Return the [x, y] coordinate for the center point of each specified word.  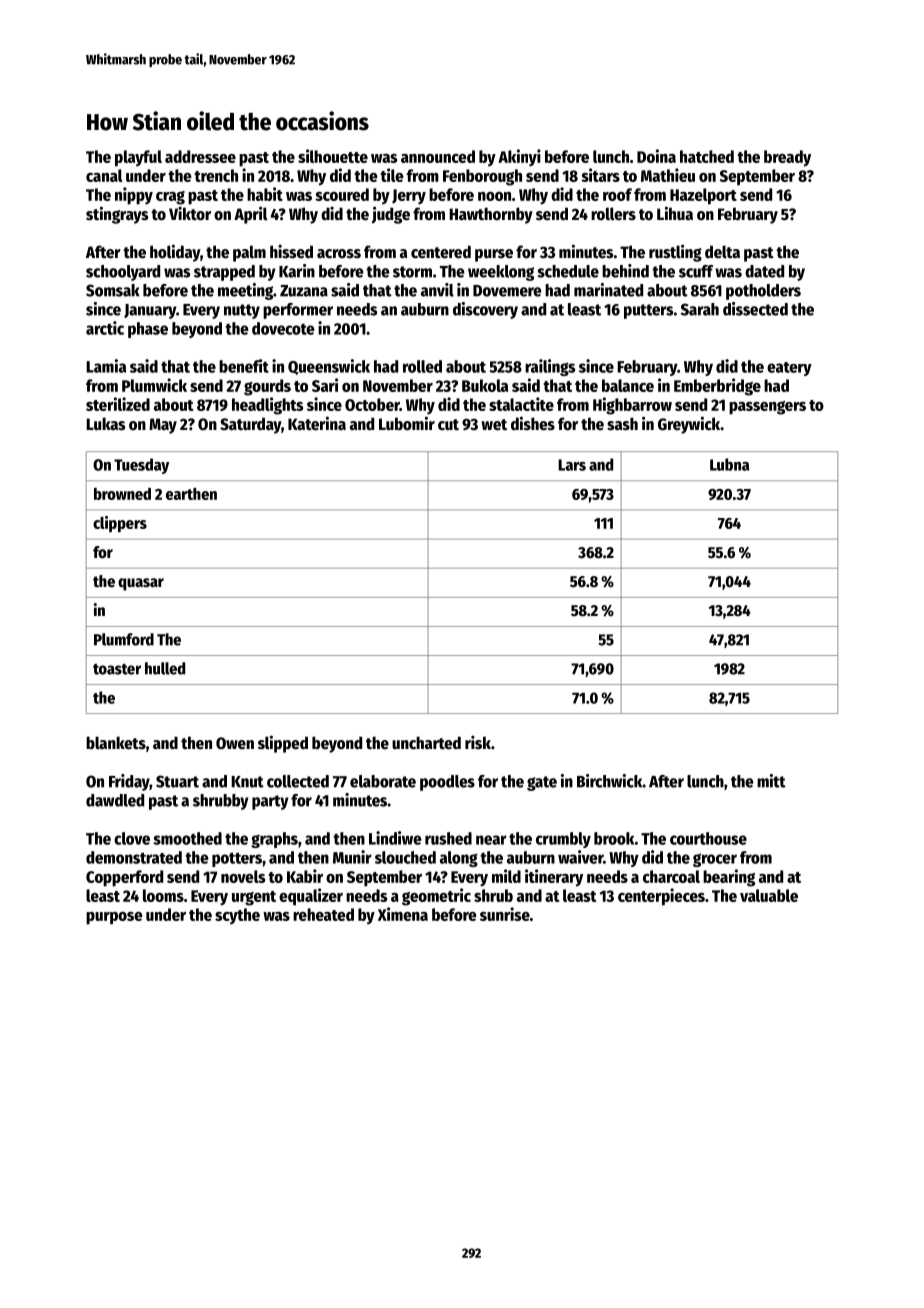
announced [438, 156]
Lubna [729, 464]
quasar [141, 584]
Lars [572, 465]
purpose [114, 918]
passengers [767, 408]
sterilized [118, 404]
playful [138, 158]
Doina [656, 156]
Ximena [403, 914]
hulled [165, 668]
